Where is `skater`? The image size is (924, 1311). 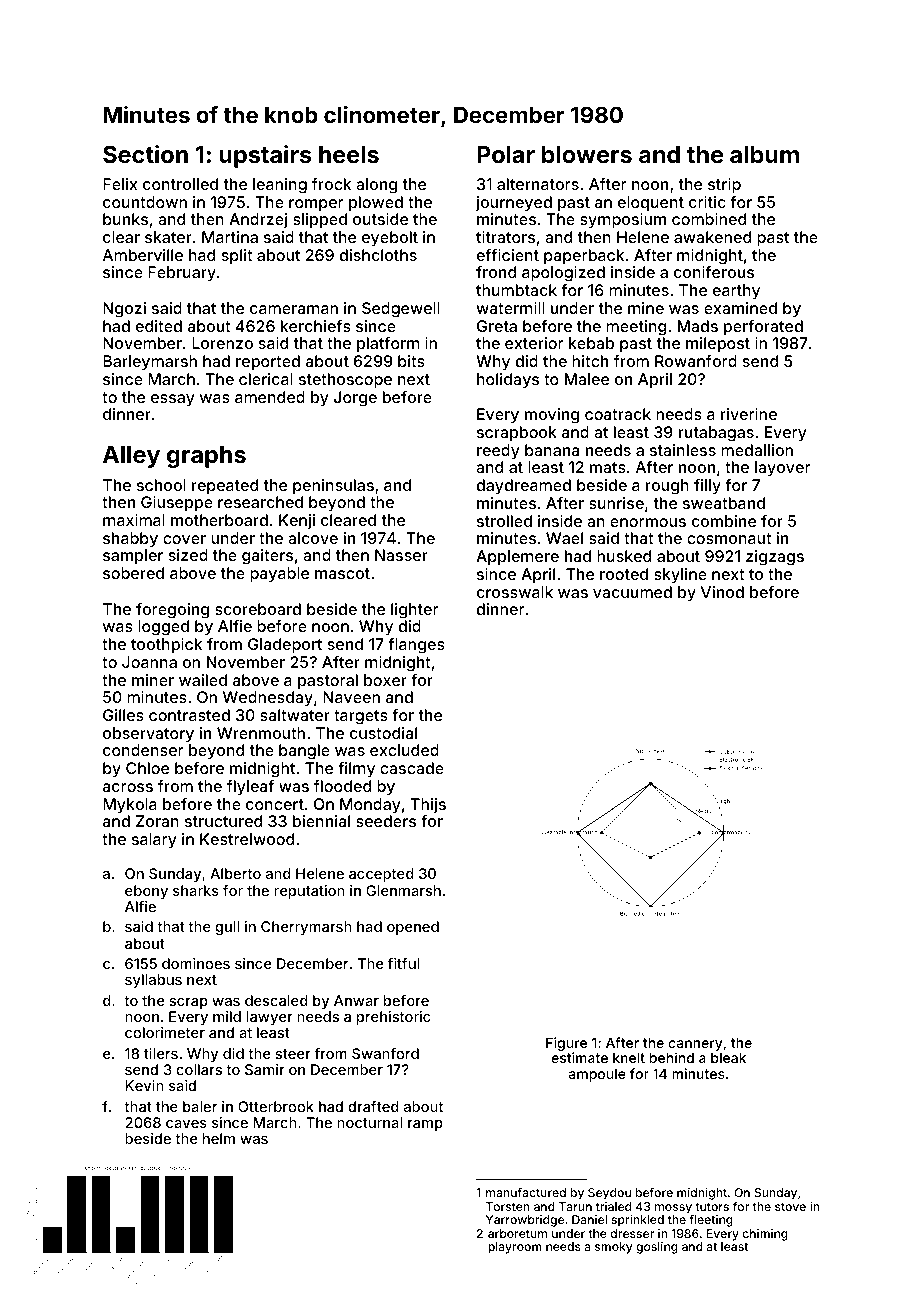 skater is located at coordinates (168, 237).
